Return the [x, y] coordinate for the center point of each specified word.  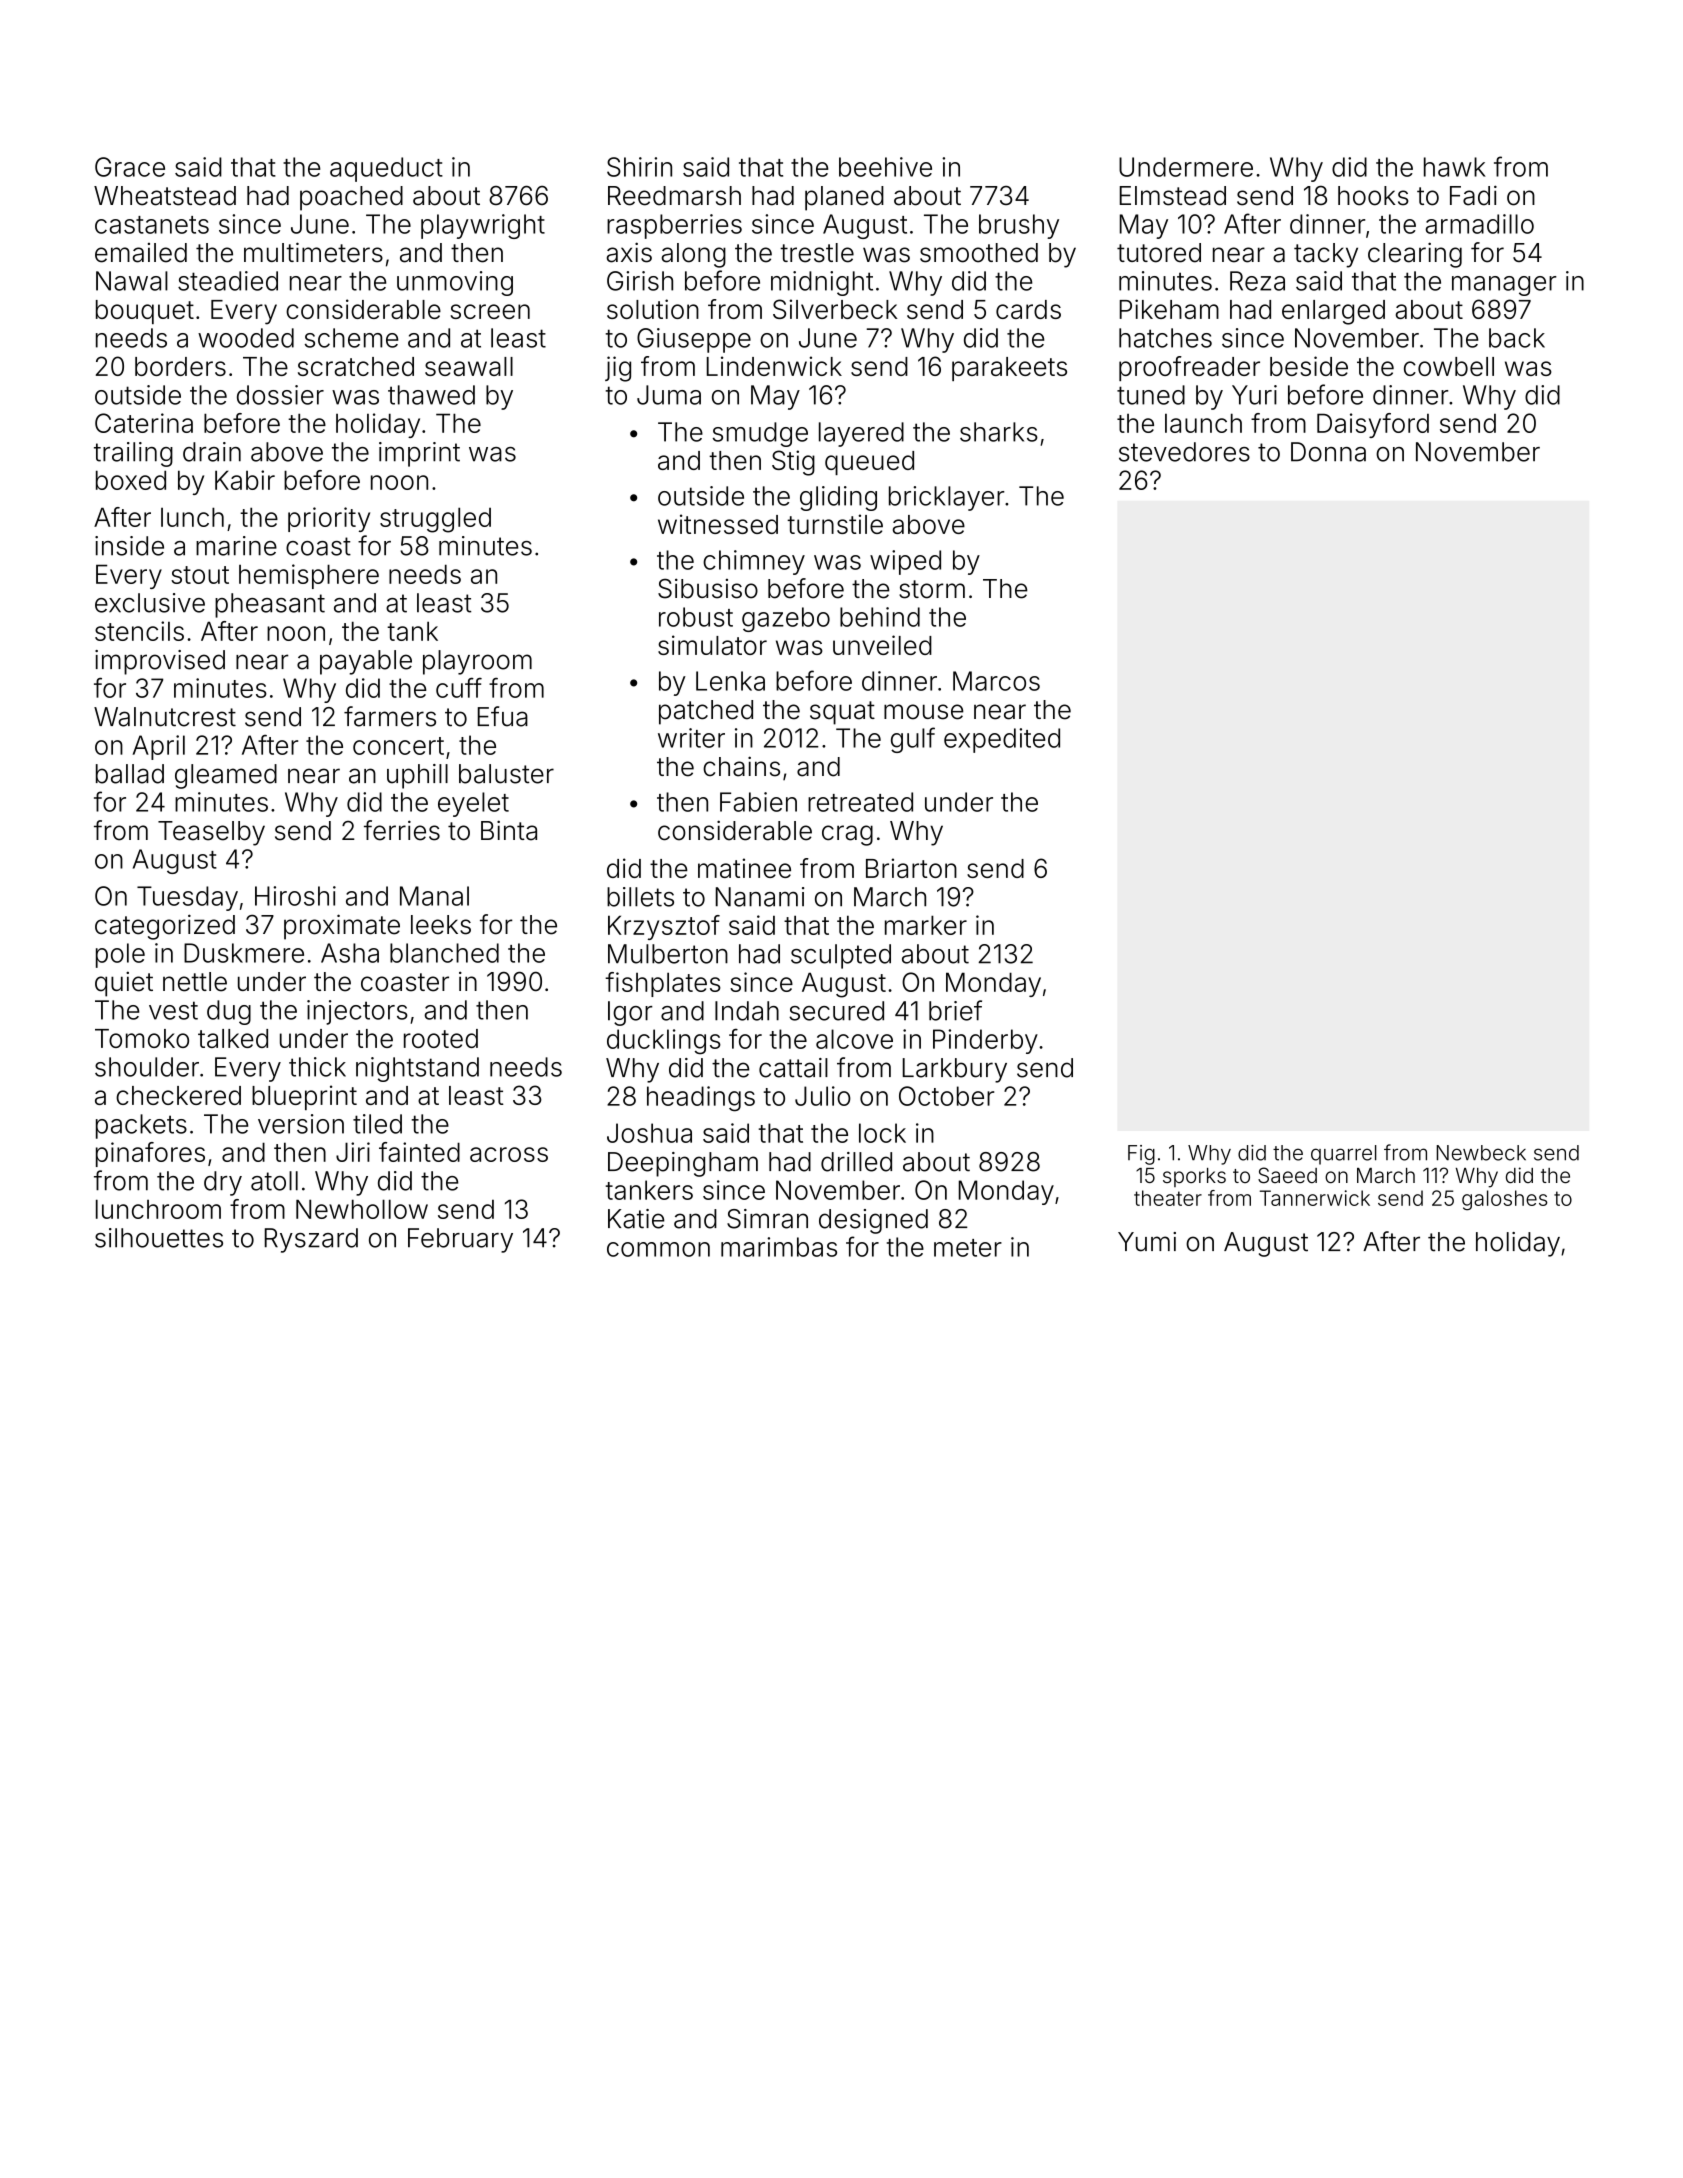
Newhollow [362, 1209]
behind [880, 617]
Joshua [649, 1133]
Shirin [639, 167]
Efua [503, 716]
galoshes [1504, 1200]
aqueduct [386, 169]
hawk [1455, 167]
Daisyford [1373, 425]
